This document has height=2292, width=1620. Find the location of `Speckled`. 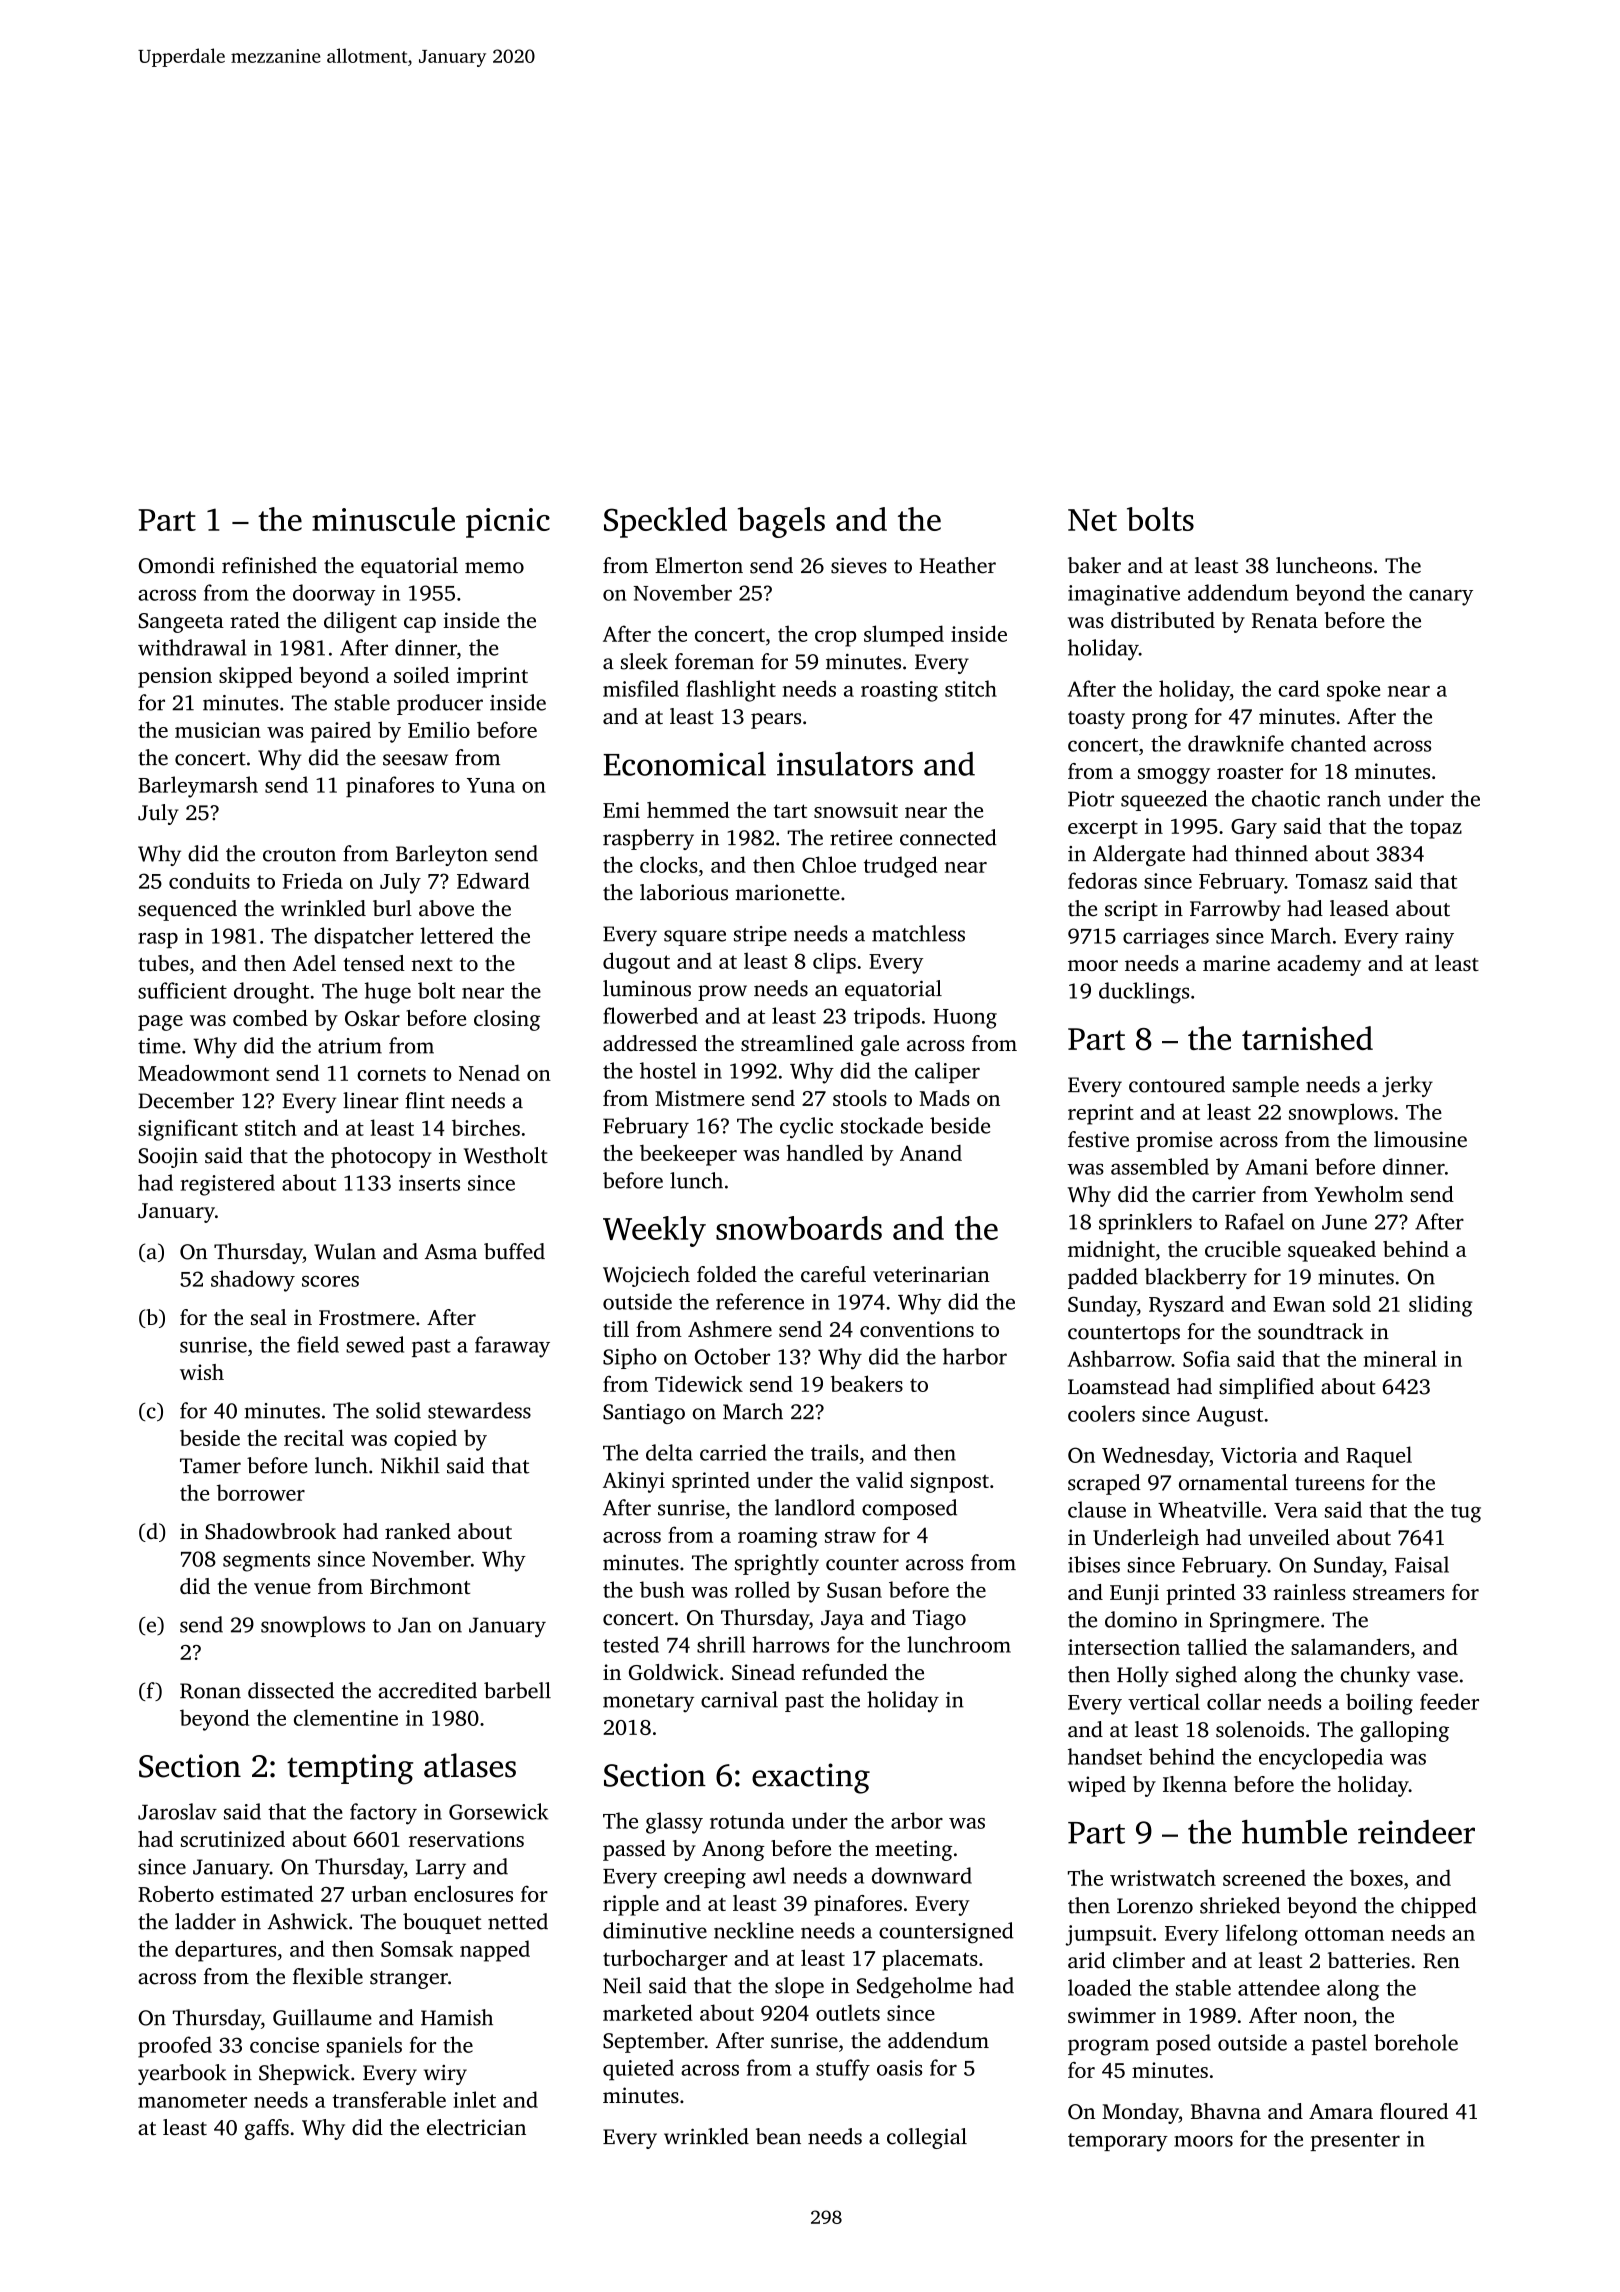

Speckled is located at coordinates (665, 522).
